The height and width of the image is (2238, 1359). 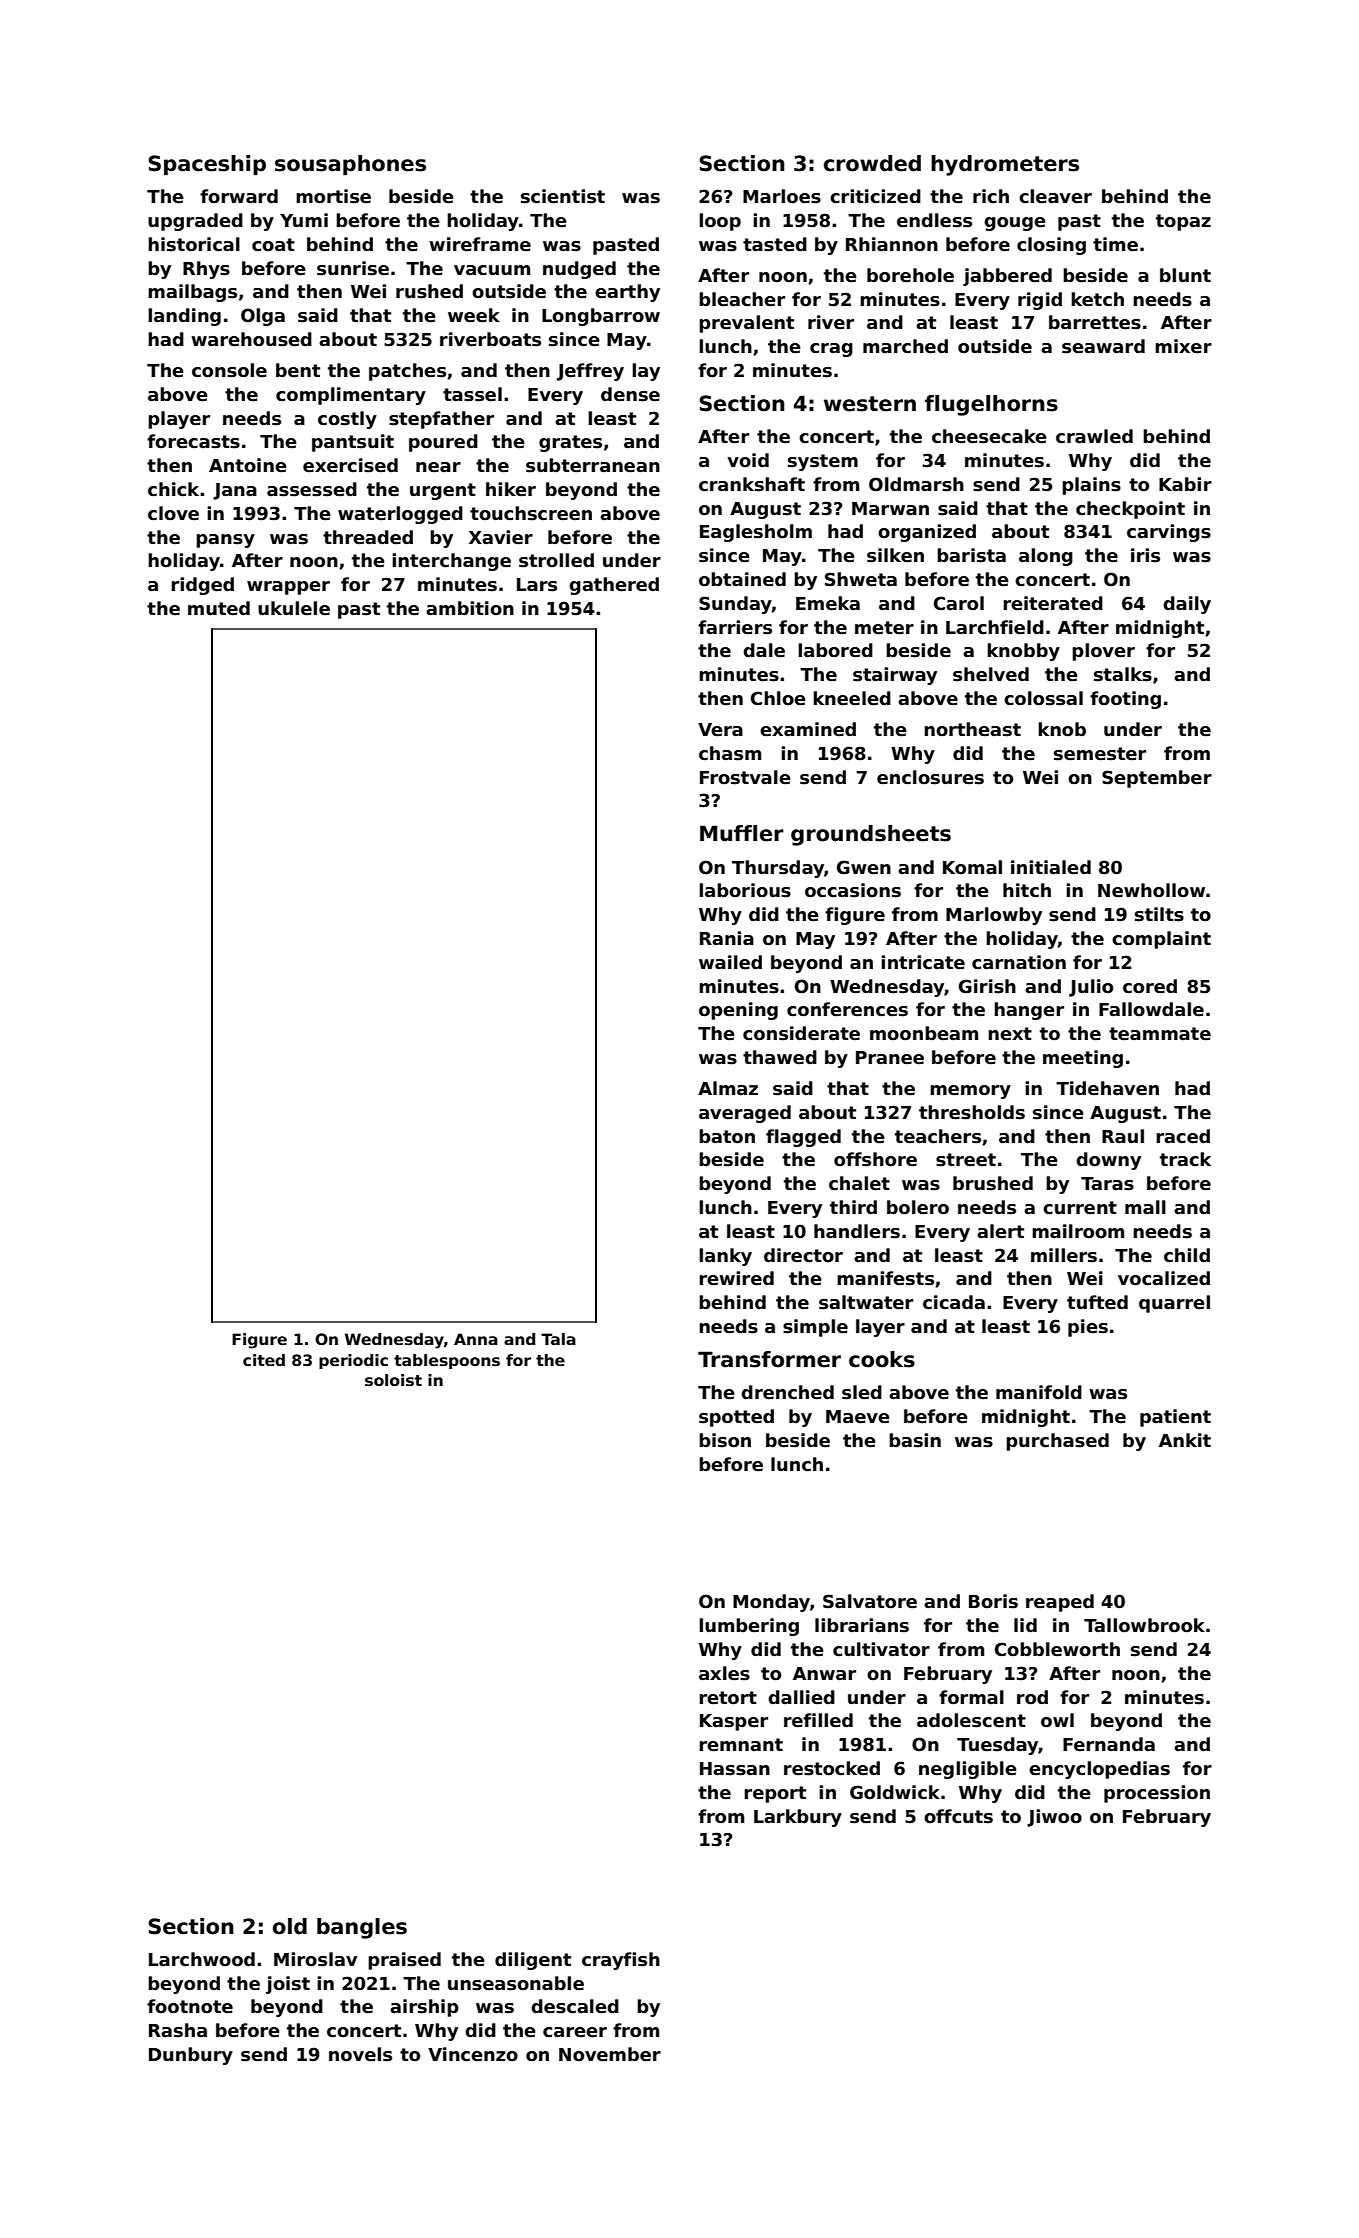 I want to click on novels, so click(x=360, y=2054).
